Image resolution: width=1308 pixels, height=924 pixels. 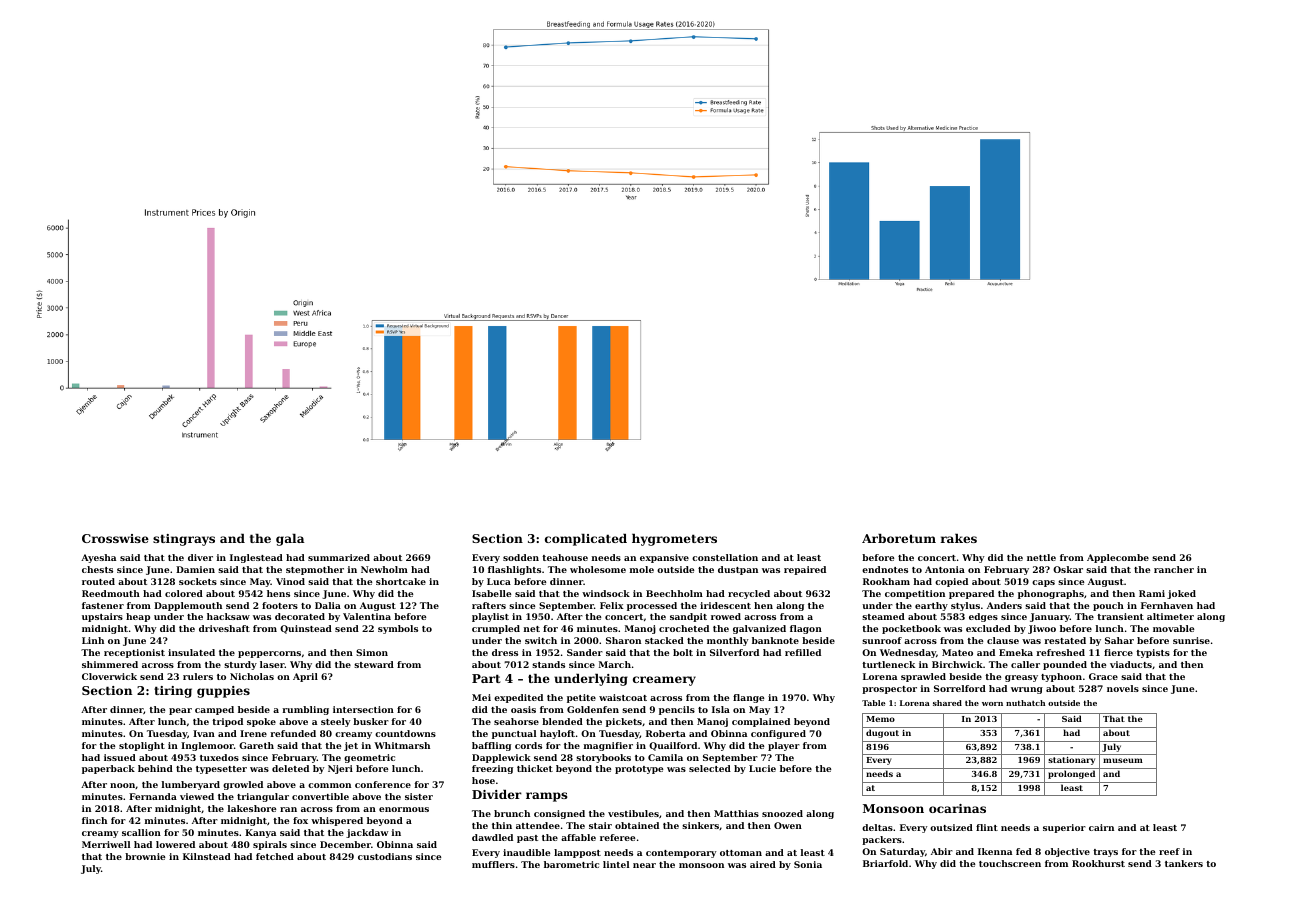 What do you see at coordinates (959, 538) in the screenshot?
I see `rakes` at bounding box center [959, 538].
